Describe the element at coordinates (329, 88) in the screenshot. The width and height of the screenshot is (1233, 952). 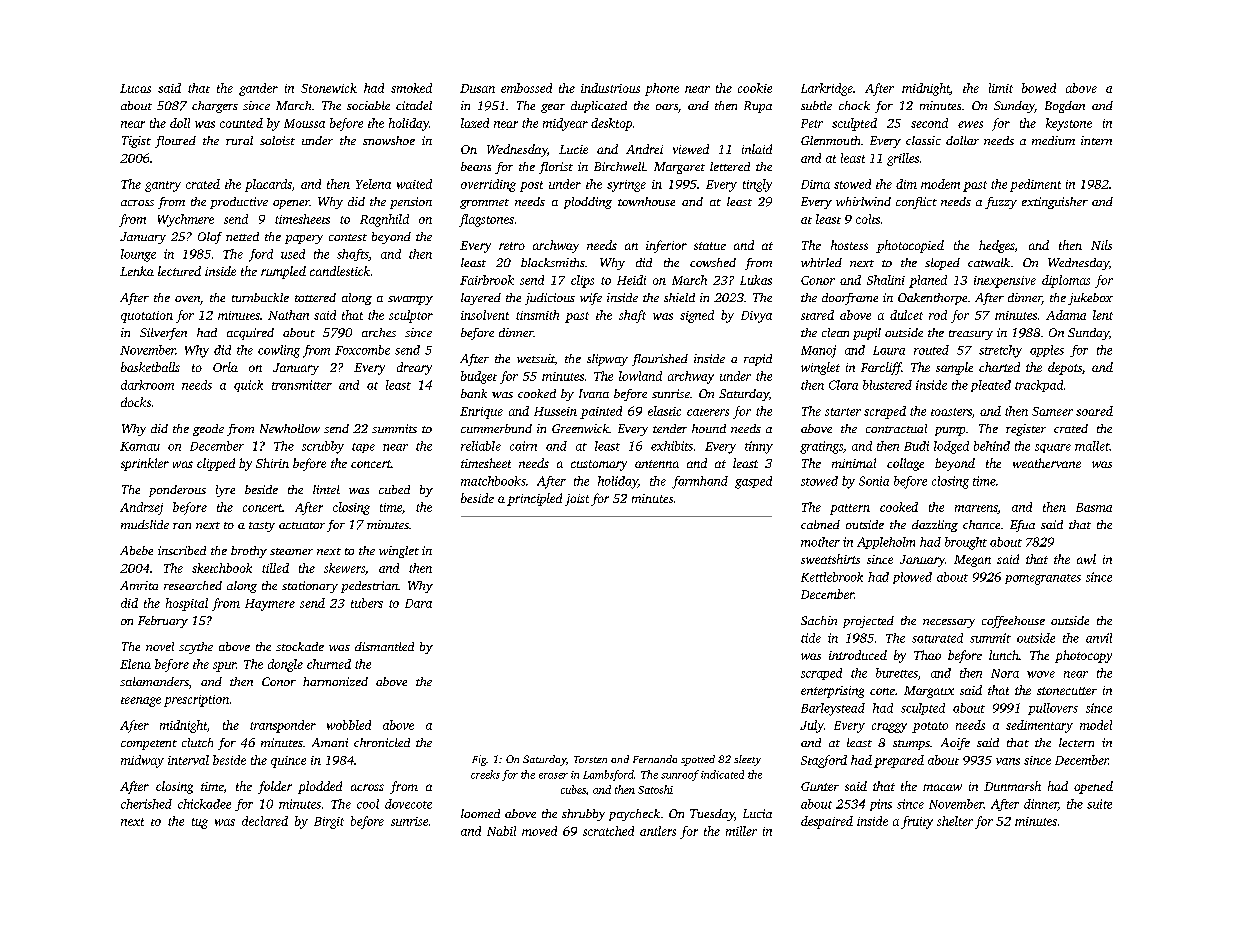
I see `Stonewick` at that location.
